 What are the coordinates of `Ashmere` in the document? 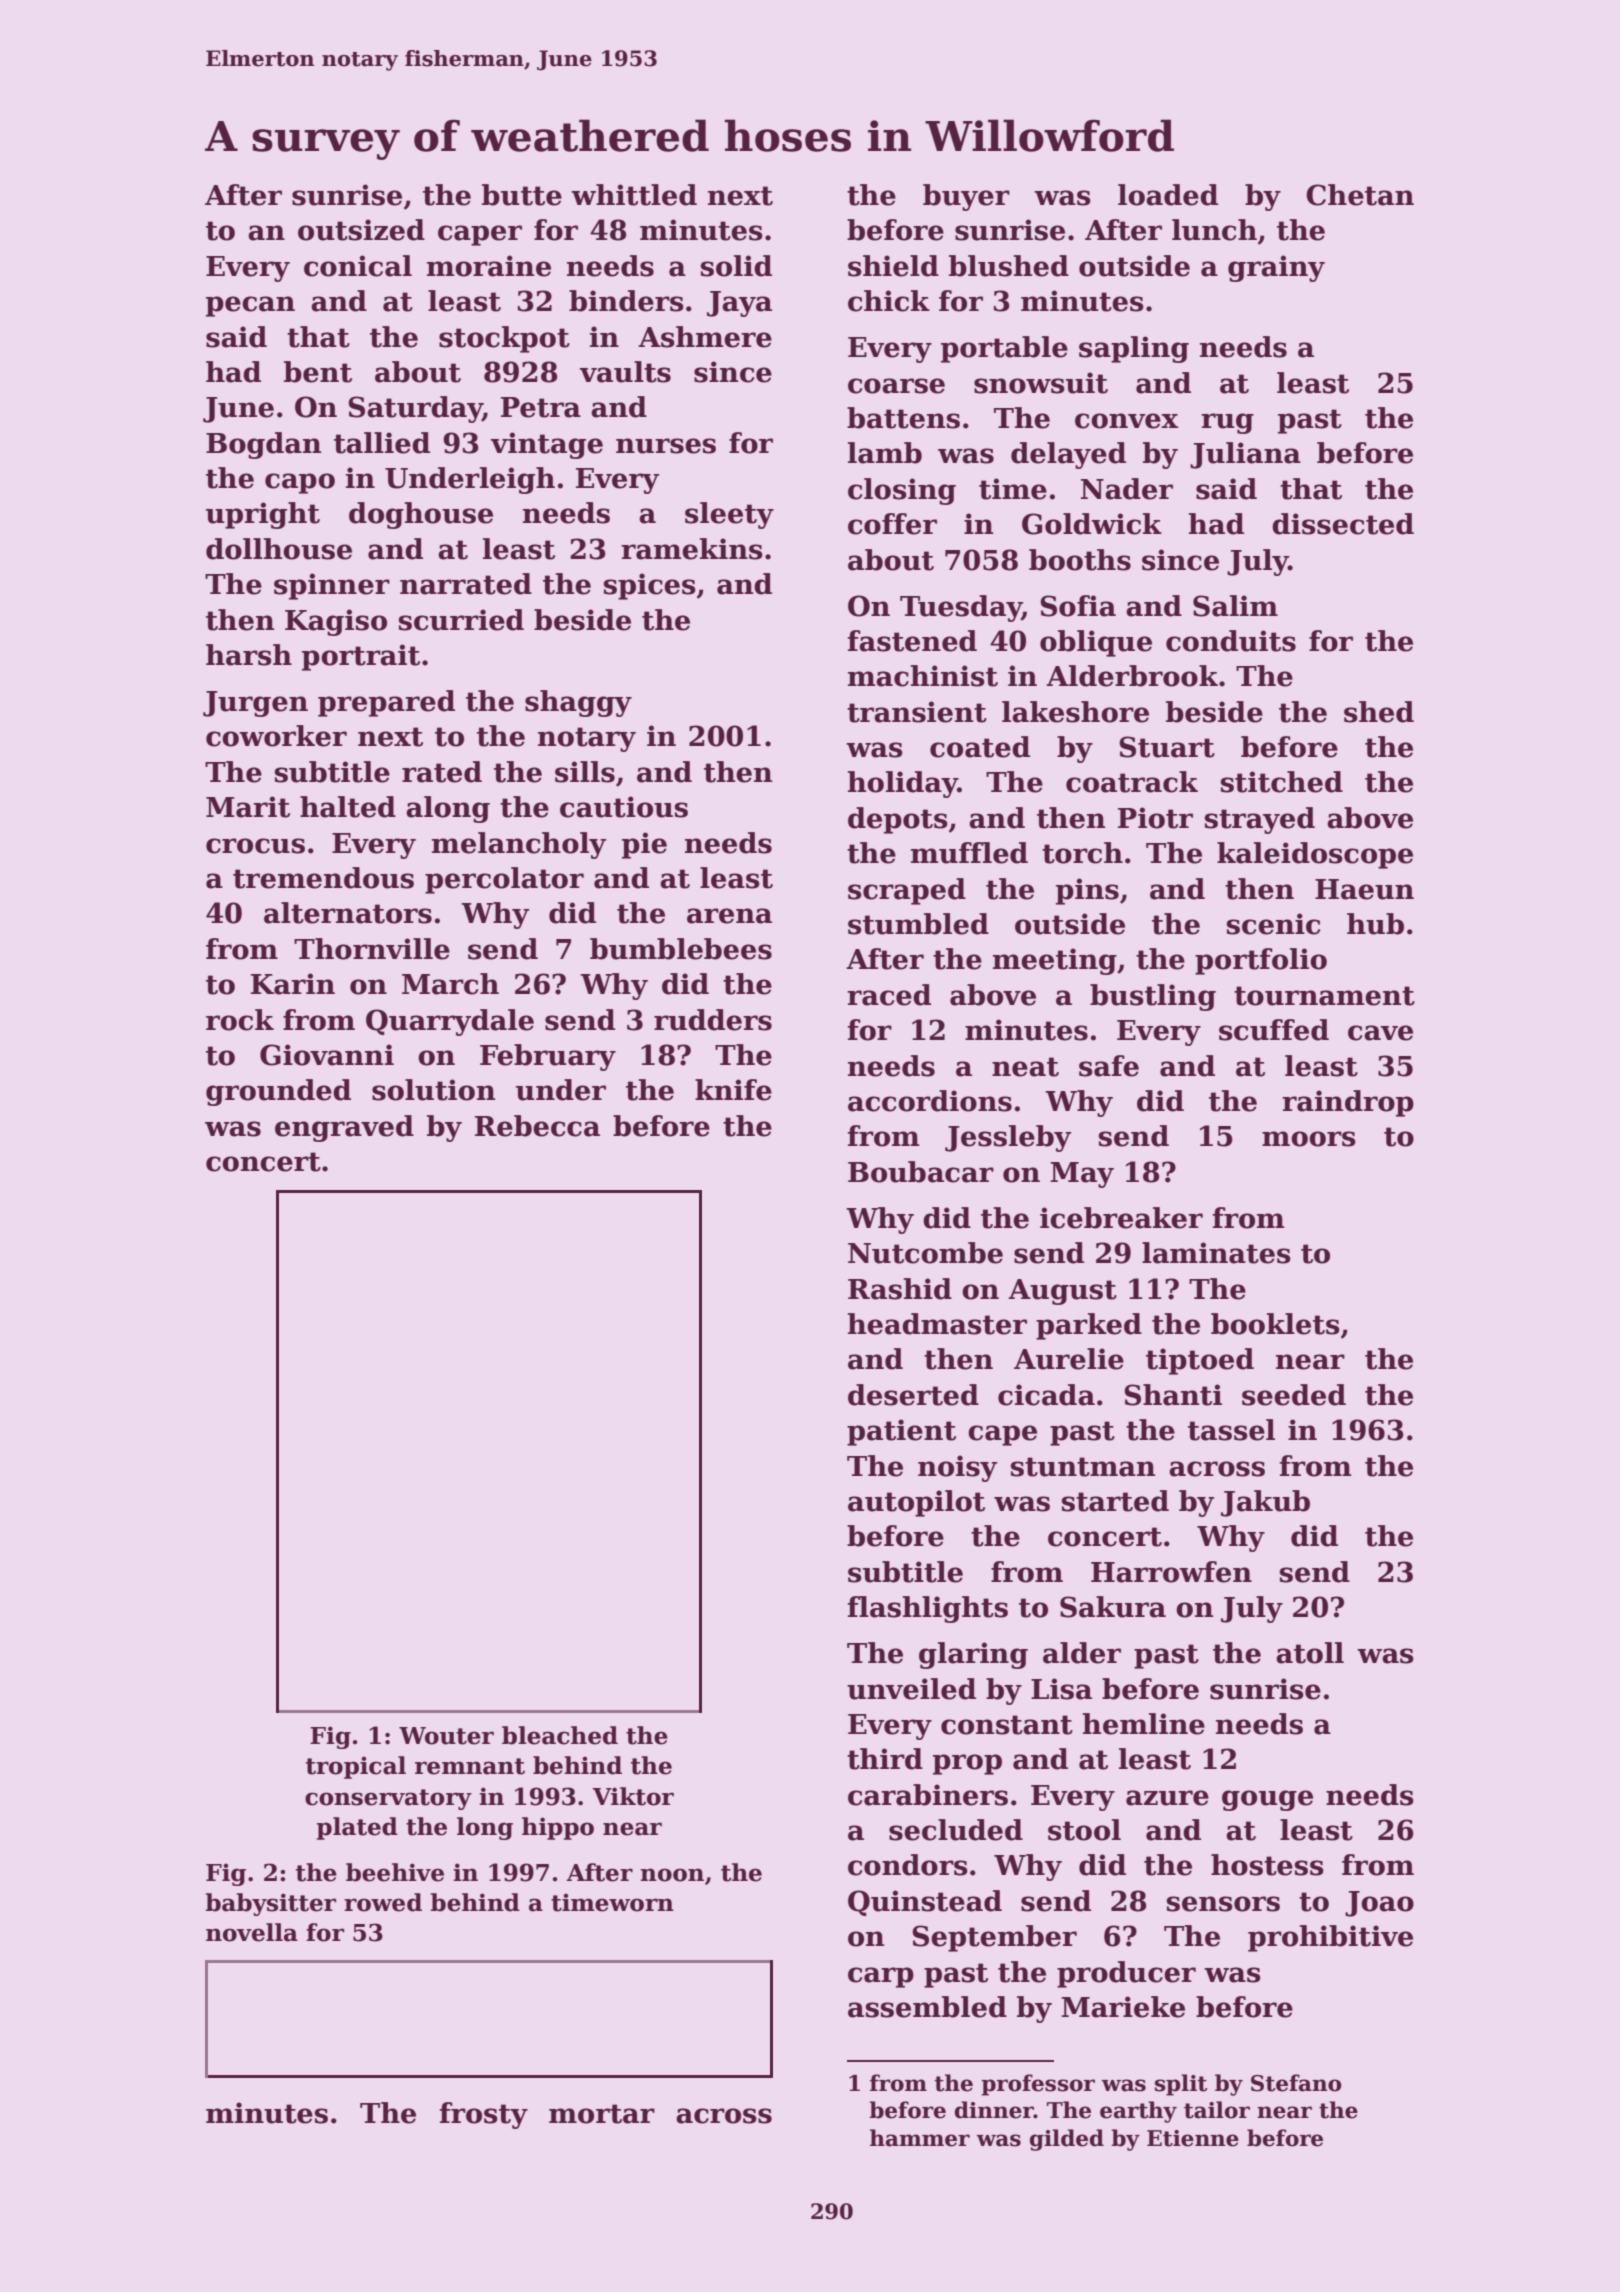 It's located at (705, 337).
